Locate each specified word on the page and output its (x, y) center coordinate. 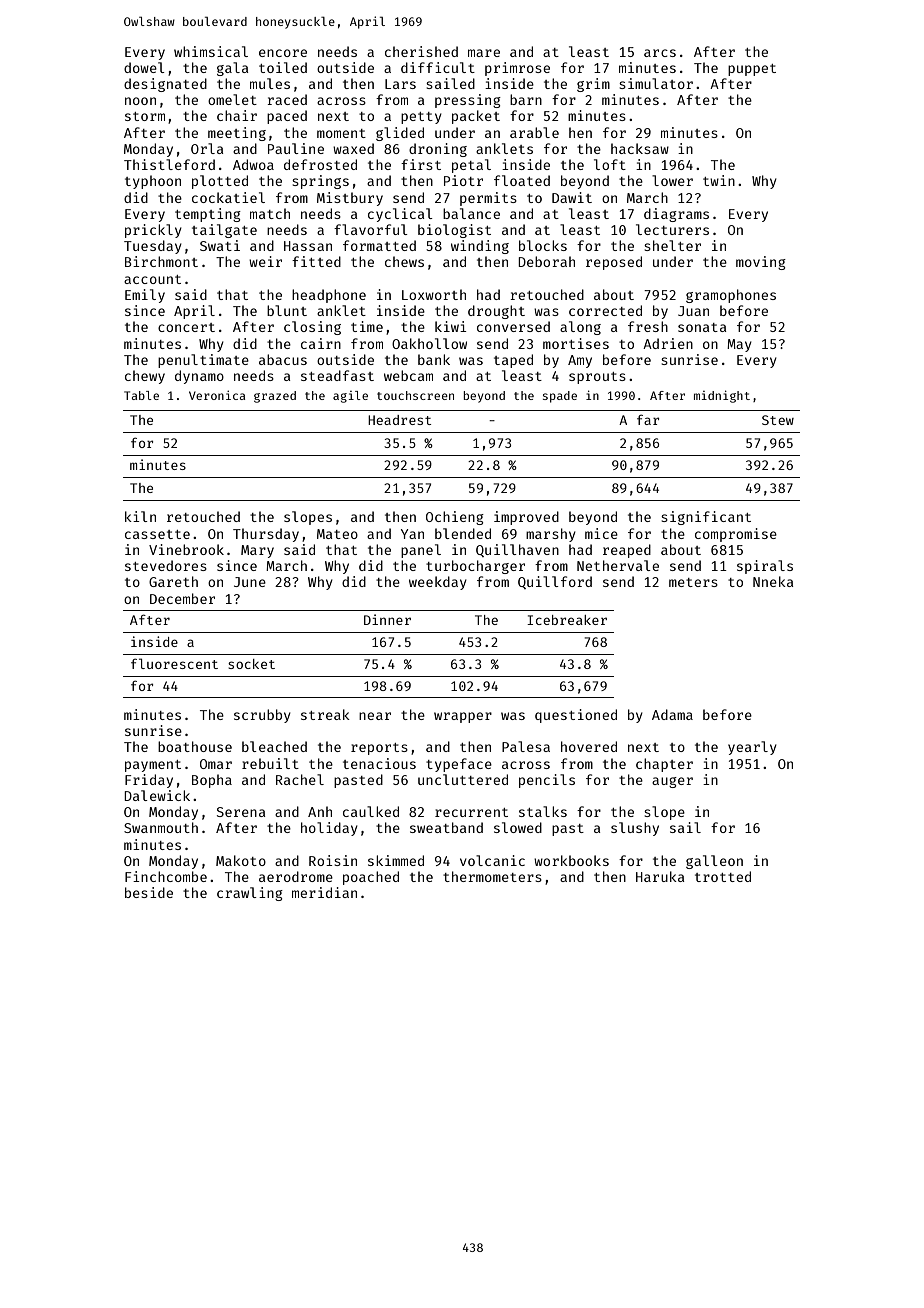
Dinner (387, 619)
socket (251, 664)
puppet (752, 70)
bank (434, 359)
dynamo (199, 377)
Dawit (572, 197)
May (739, 345)
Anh (320, 811)
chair (237, 115)
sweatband (446, 827)
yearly (752, 748)
